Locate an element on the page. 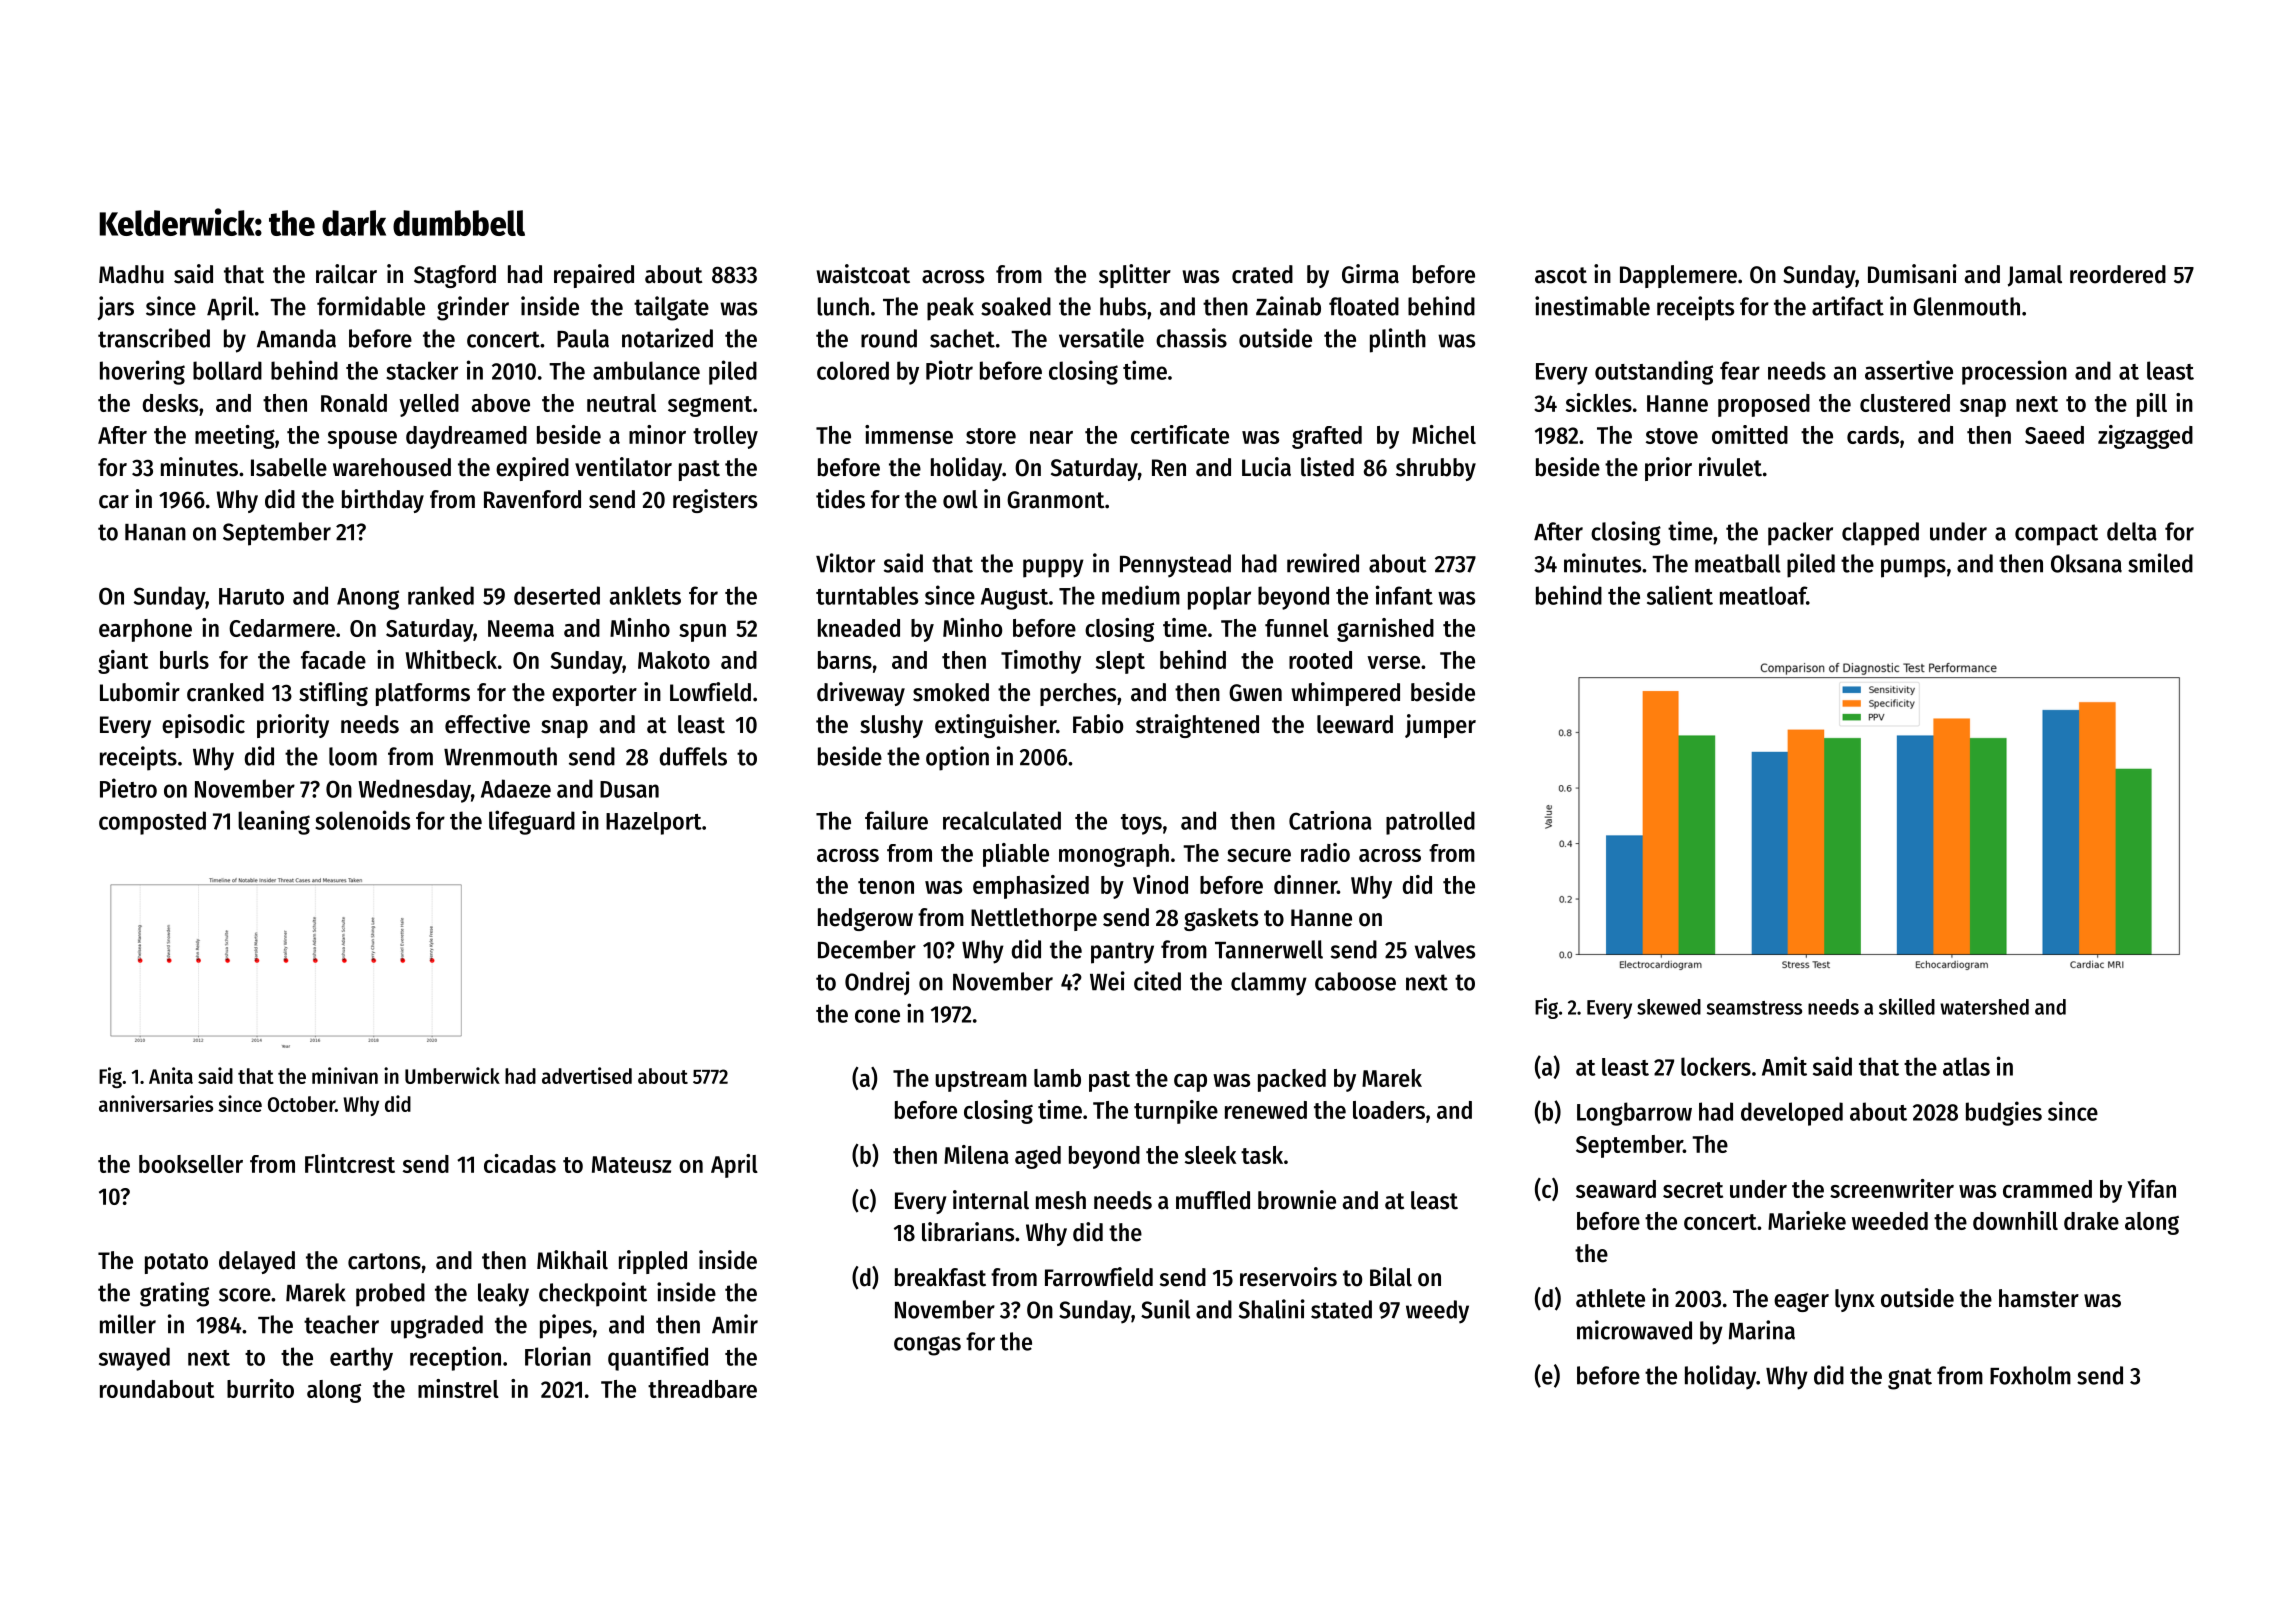 Image resolution: width=2292 pixels, height=1620 pixels. Dusan is located at coordinates (629, 789).
